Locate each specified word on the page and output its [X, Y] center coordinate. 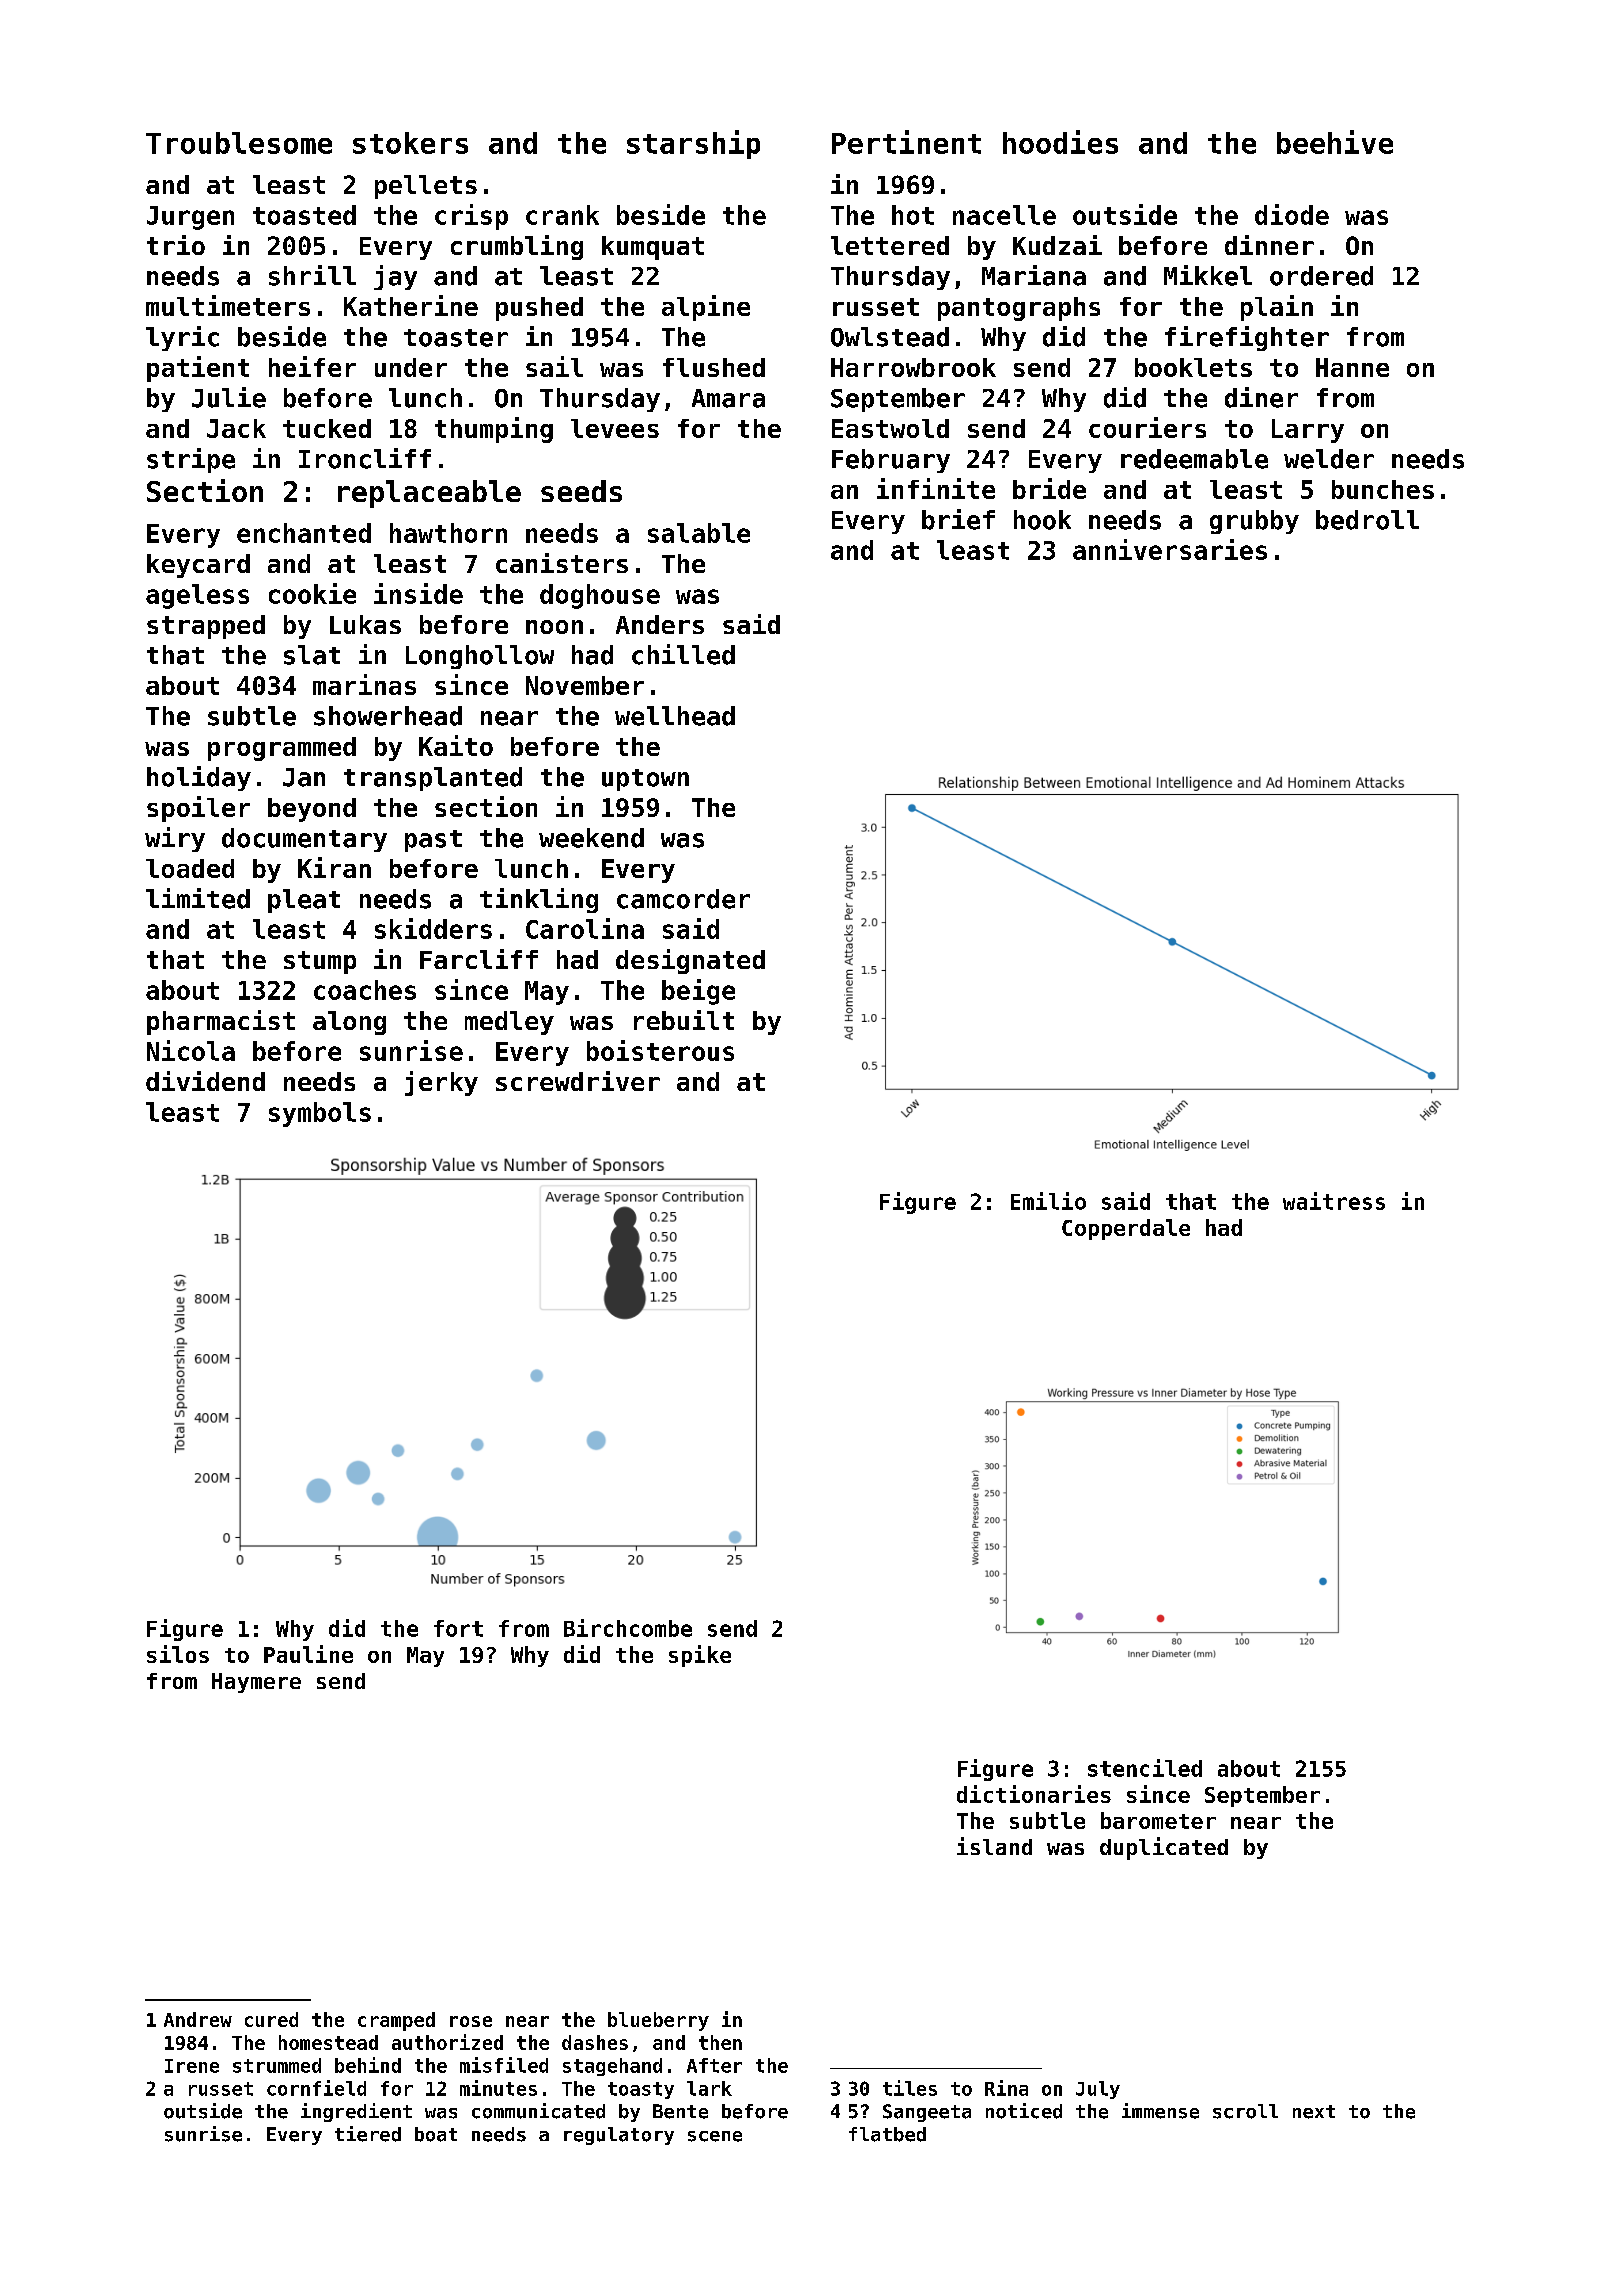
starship [693, 144]
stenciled [1145, 1768]
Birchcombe [628, 1628]
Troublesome [239, 143]
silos [178, 1654]
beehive [1335, 142]
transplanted [433, 779]
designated [690, 961]
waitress [1334, 1201]
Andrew [198, 2019]
